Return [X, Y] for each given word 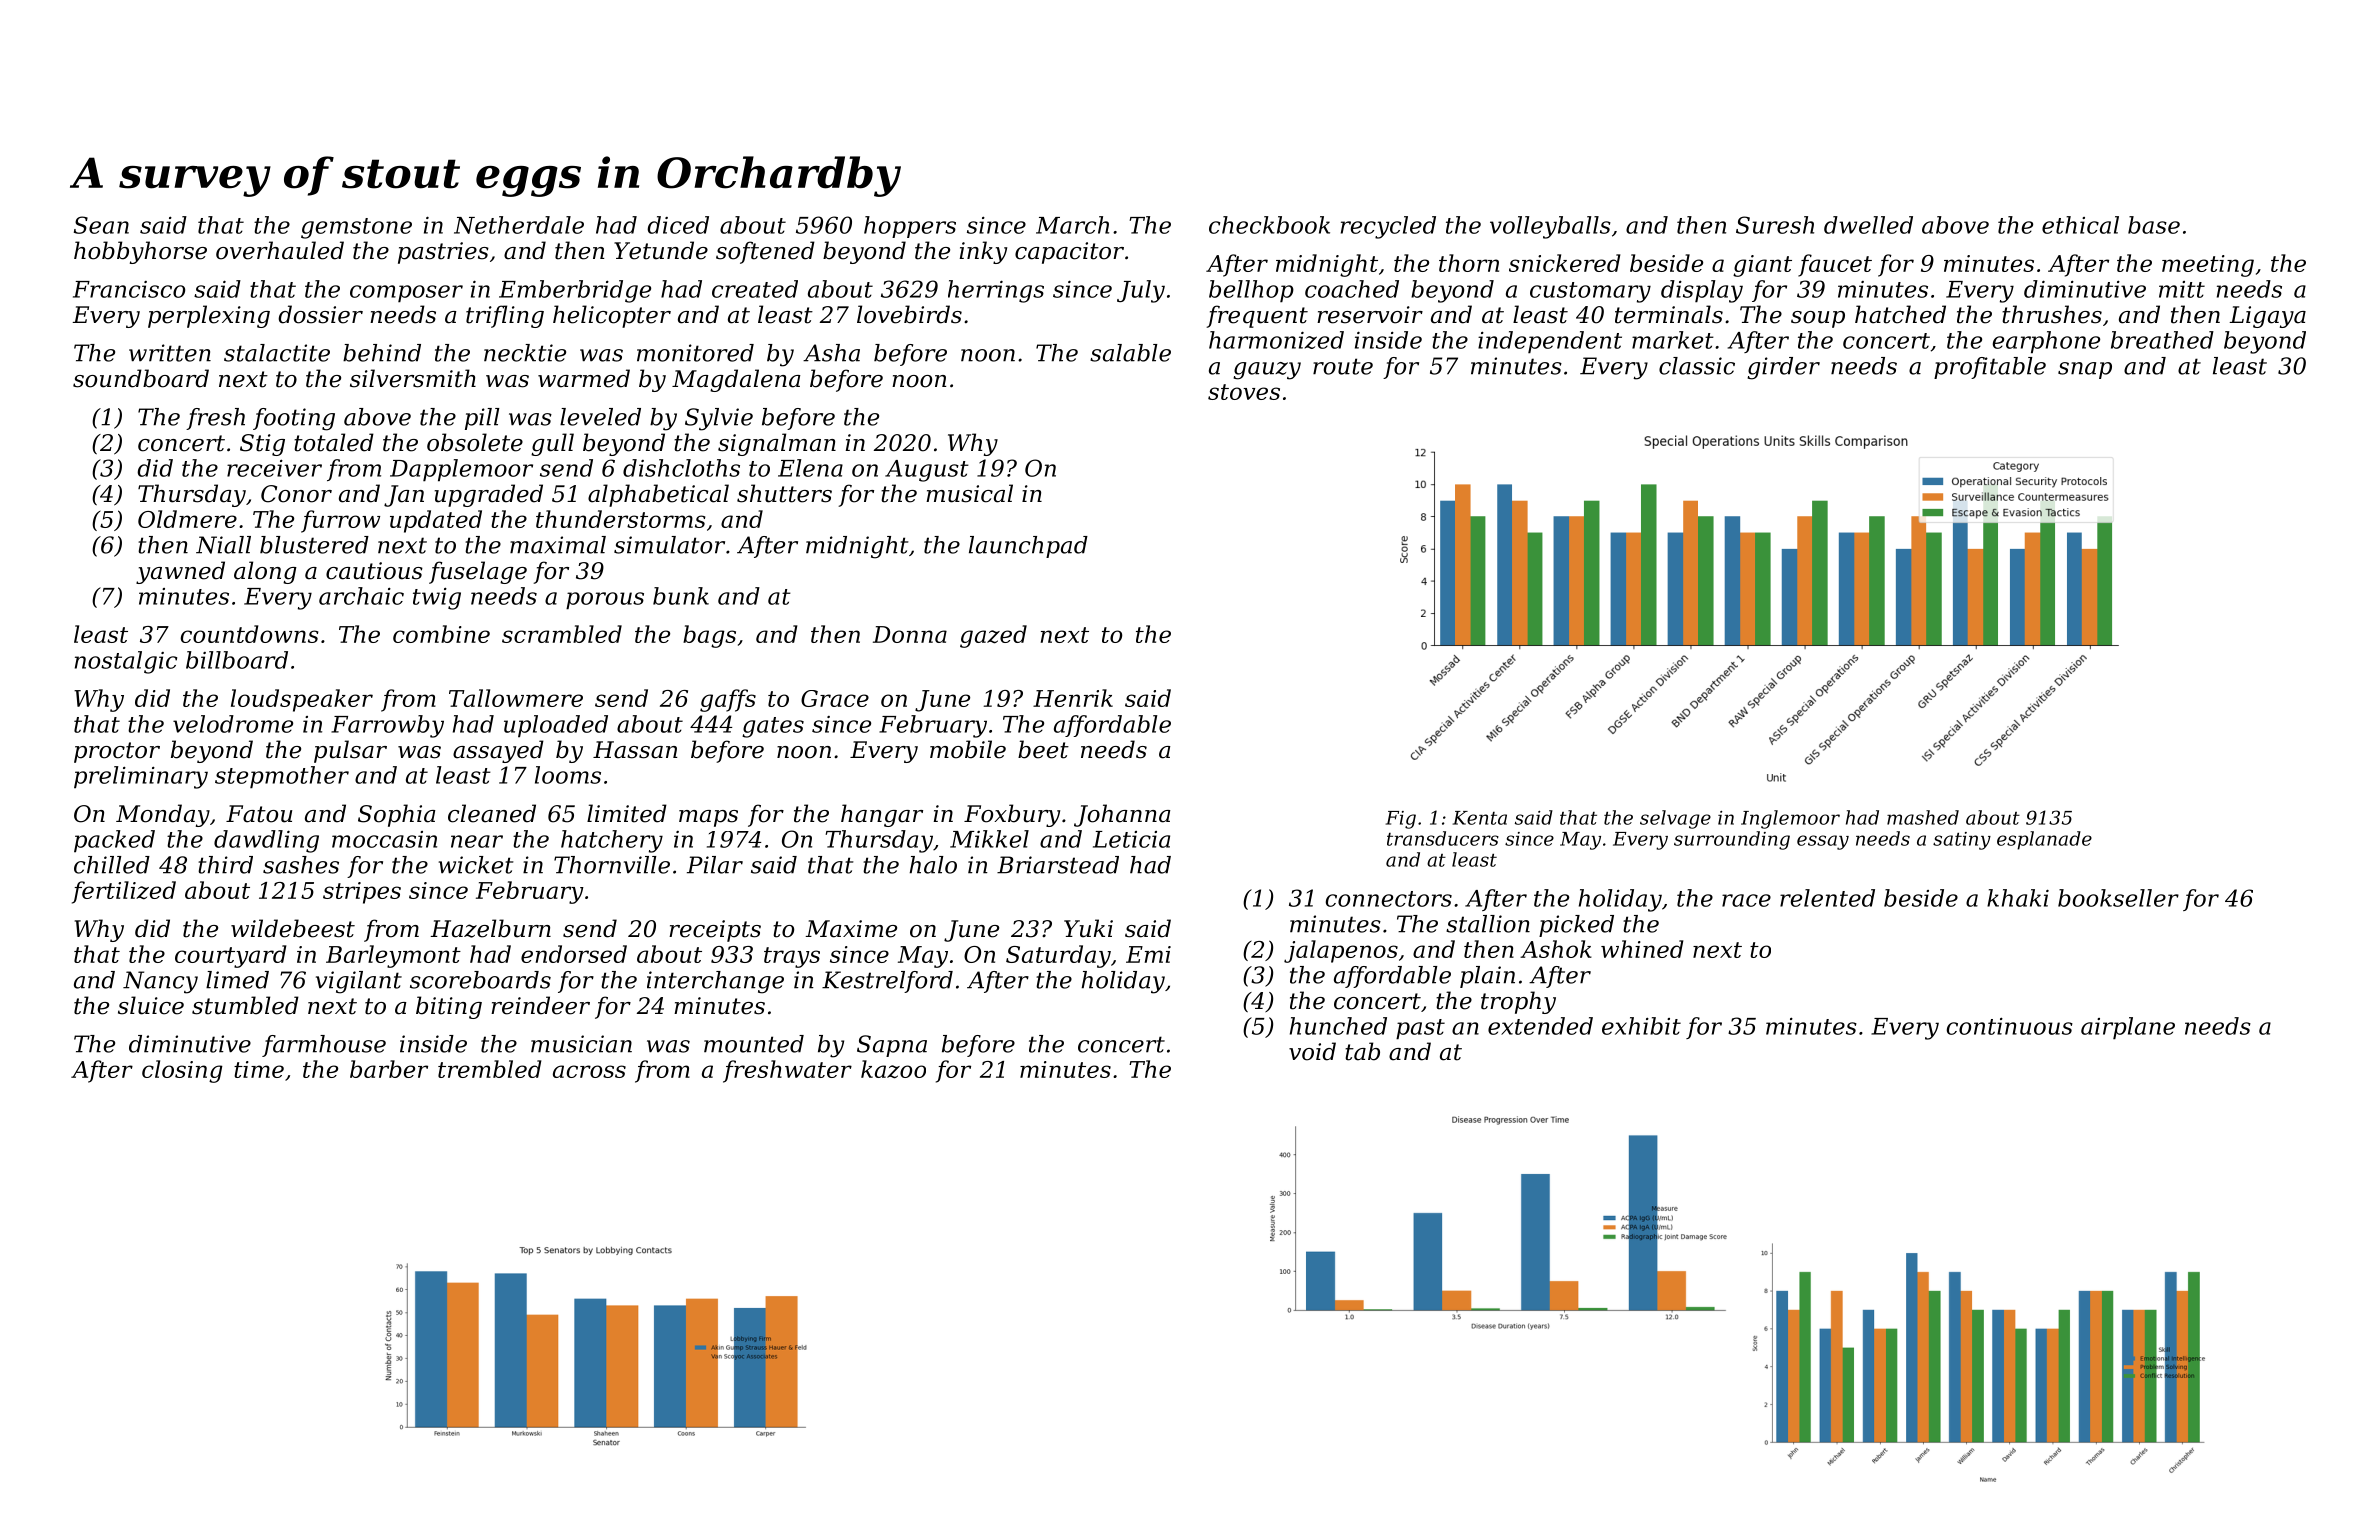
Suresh [1775, 225]
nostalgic [126, 662]
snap [2085, 370]
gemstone [356, 228]
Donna [910, 634]
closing [182, 1071]
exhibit [1641, 1026]
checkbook [1269, 225]
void [1312, 1051]
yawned [180, 572]
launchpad [1028, 547]
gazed [993, 636]
